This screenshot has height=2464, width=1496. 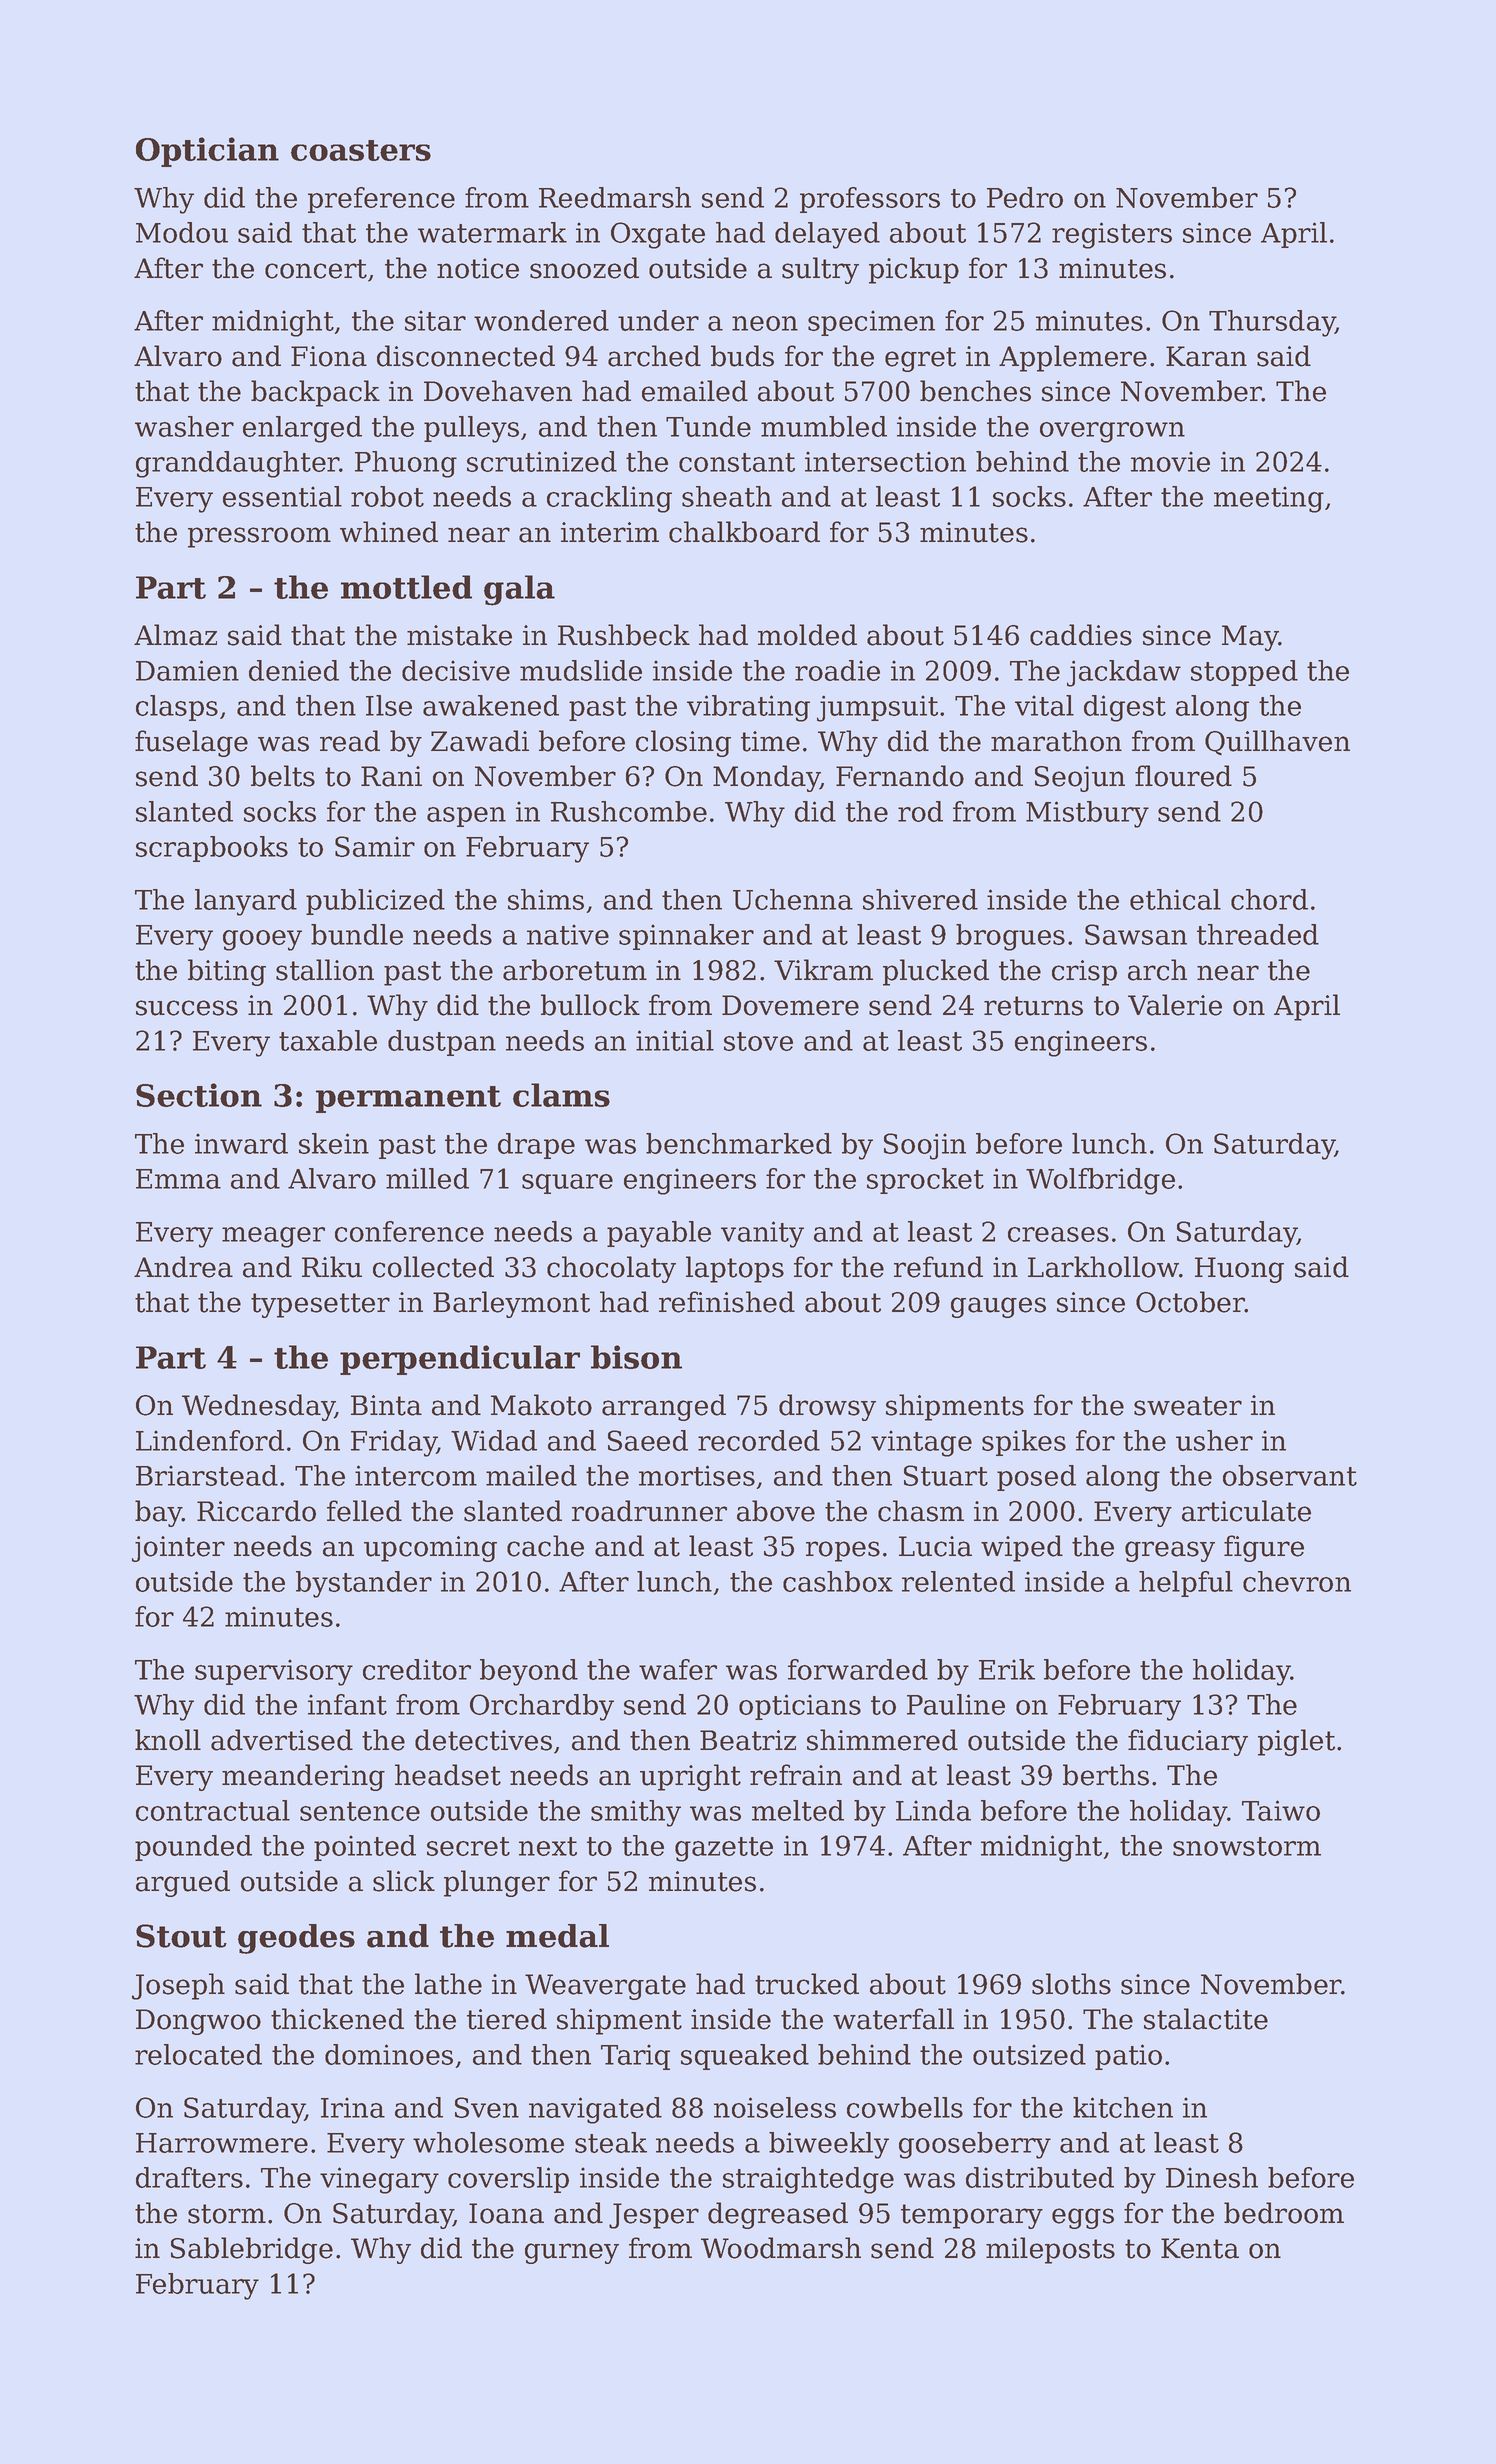 What do you see at coordinates (678, 1669) in the screenshot?
I see `wafer` at bounding box center [678, 1669].
